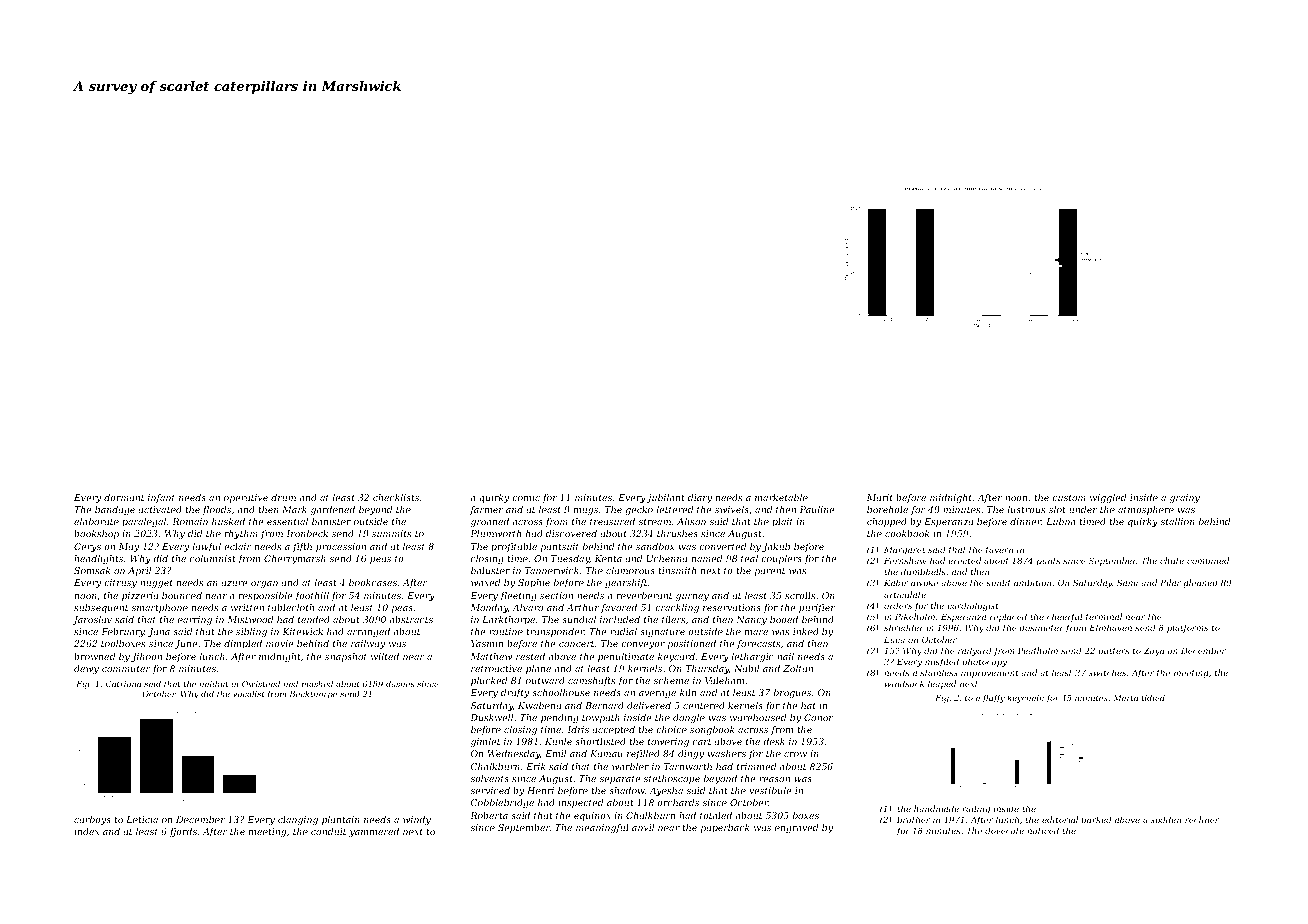  What do you see at coordinates (1200, 583) in the document?
I see `gleaned` at bounding box center [1200, 583].
